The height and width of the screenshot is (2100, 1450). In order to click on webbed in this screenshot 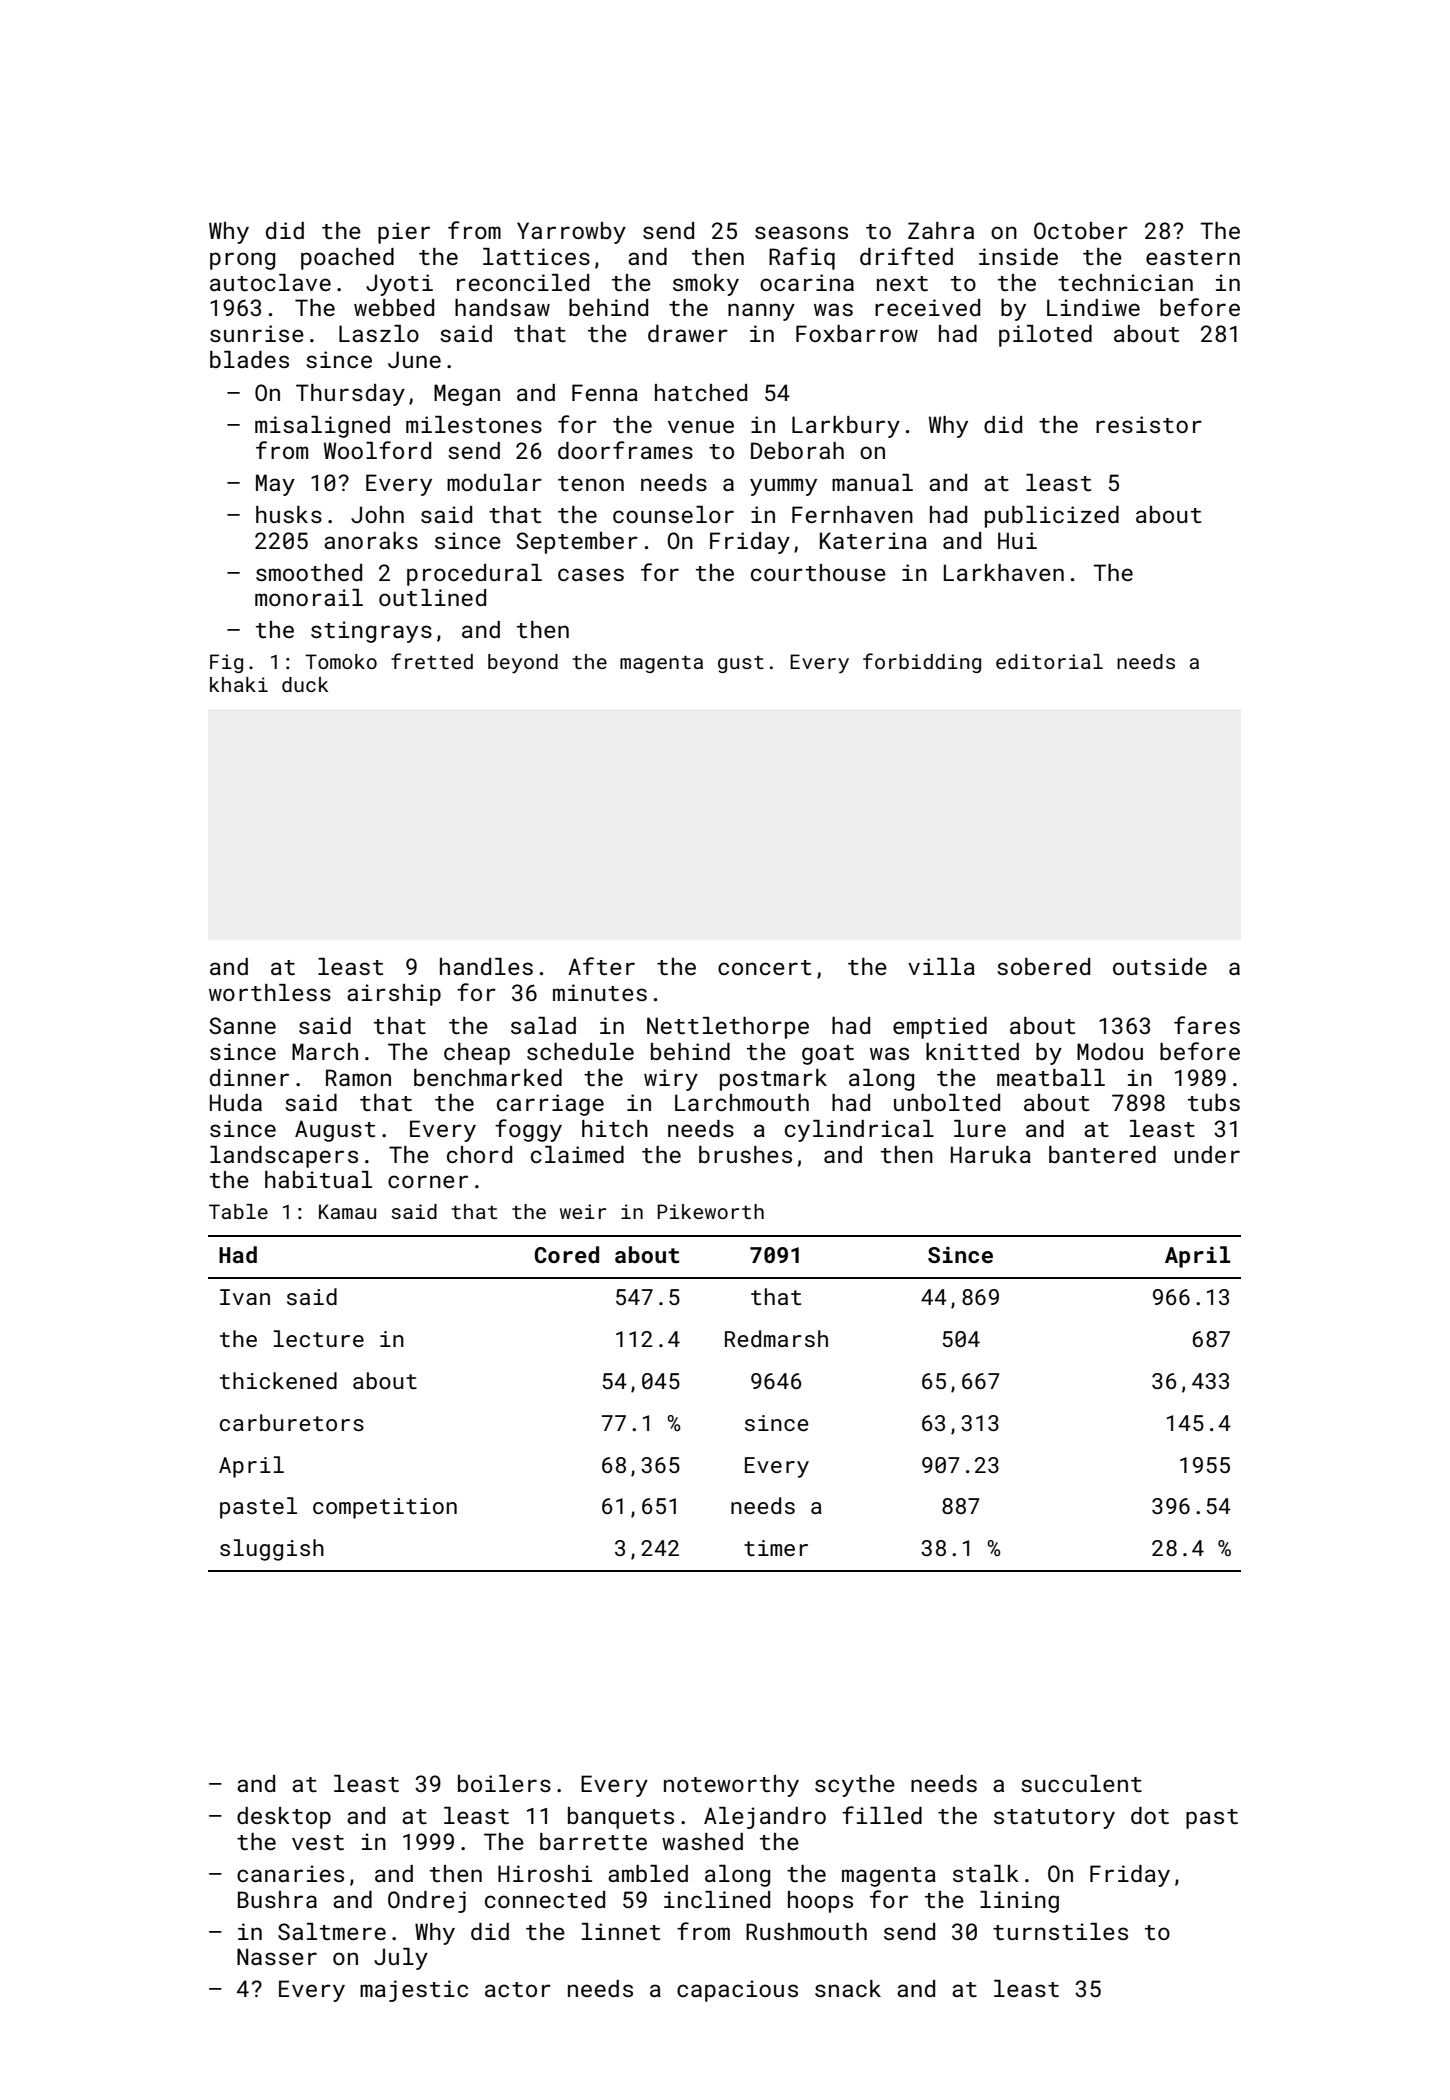, I will do `click(394, 307)`.
